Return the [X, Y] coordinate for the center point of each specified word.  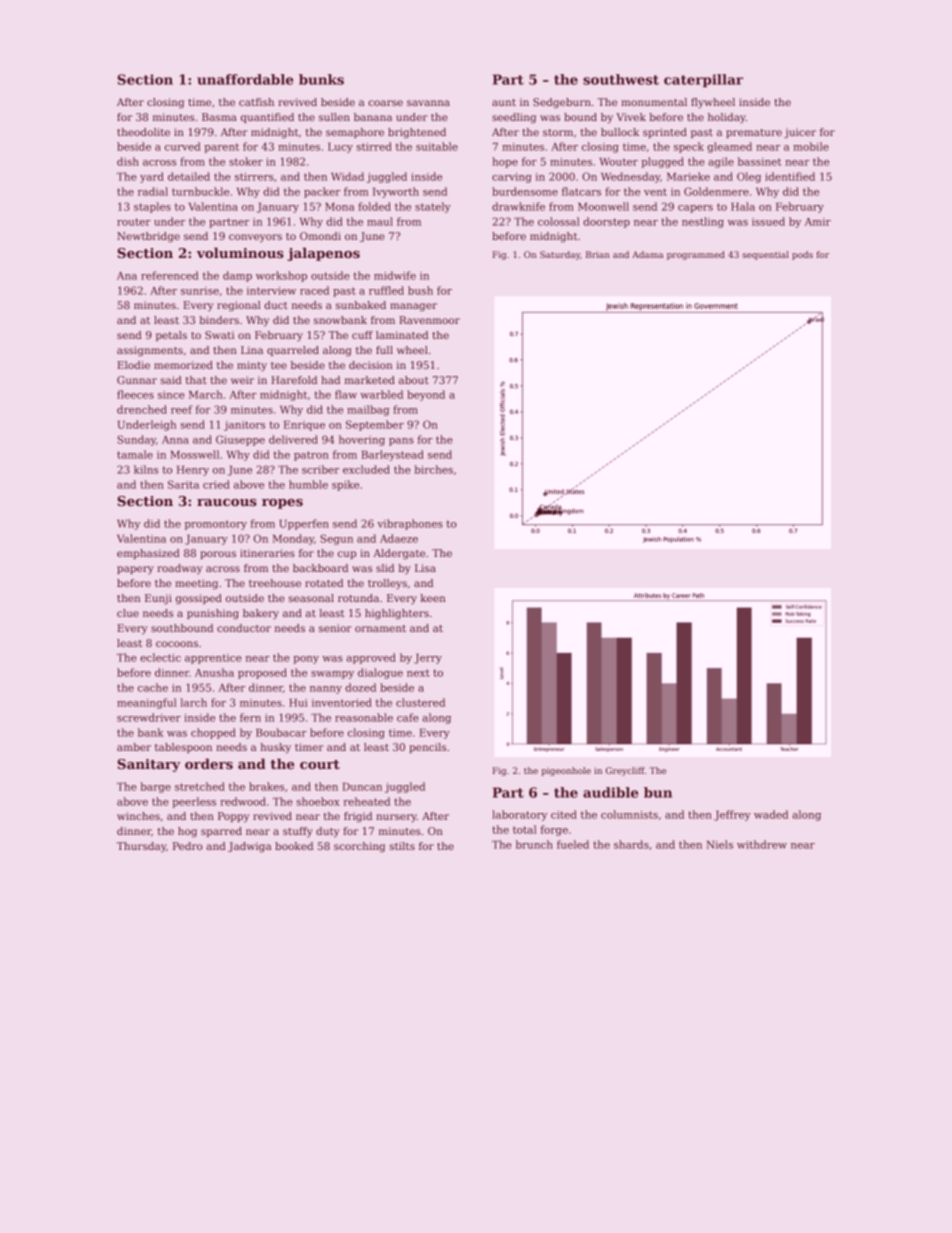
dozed [360, 687]
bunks [321, 79]
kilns [146, 469]
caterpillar [703, 81]
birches [433, 469]
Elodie [133, 365]
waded [771, 814]
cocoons [177, 644]
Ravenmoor [429, 320]
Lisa [425, 568]
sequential [765, 255]
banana [373, 117]
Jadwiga [249, 847]
